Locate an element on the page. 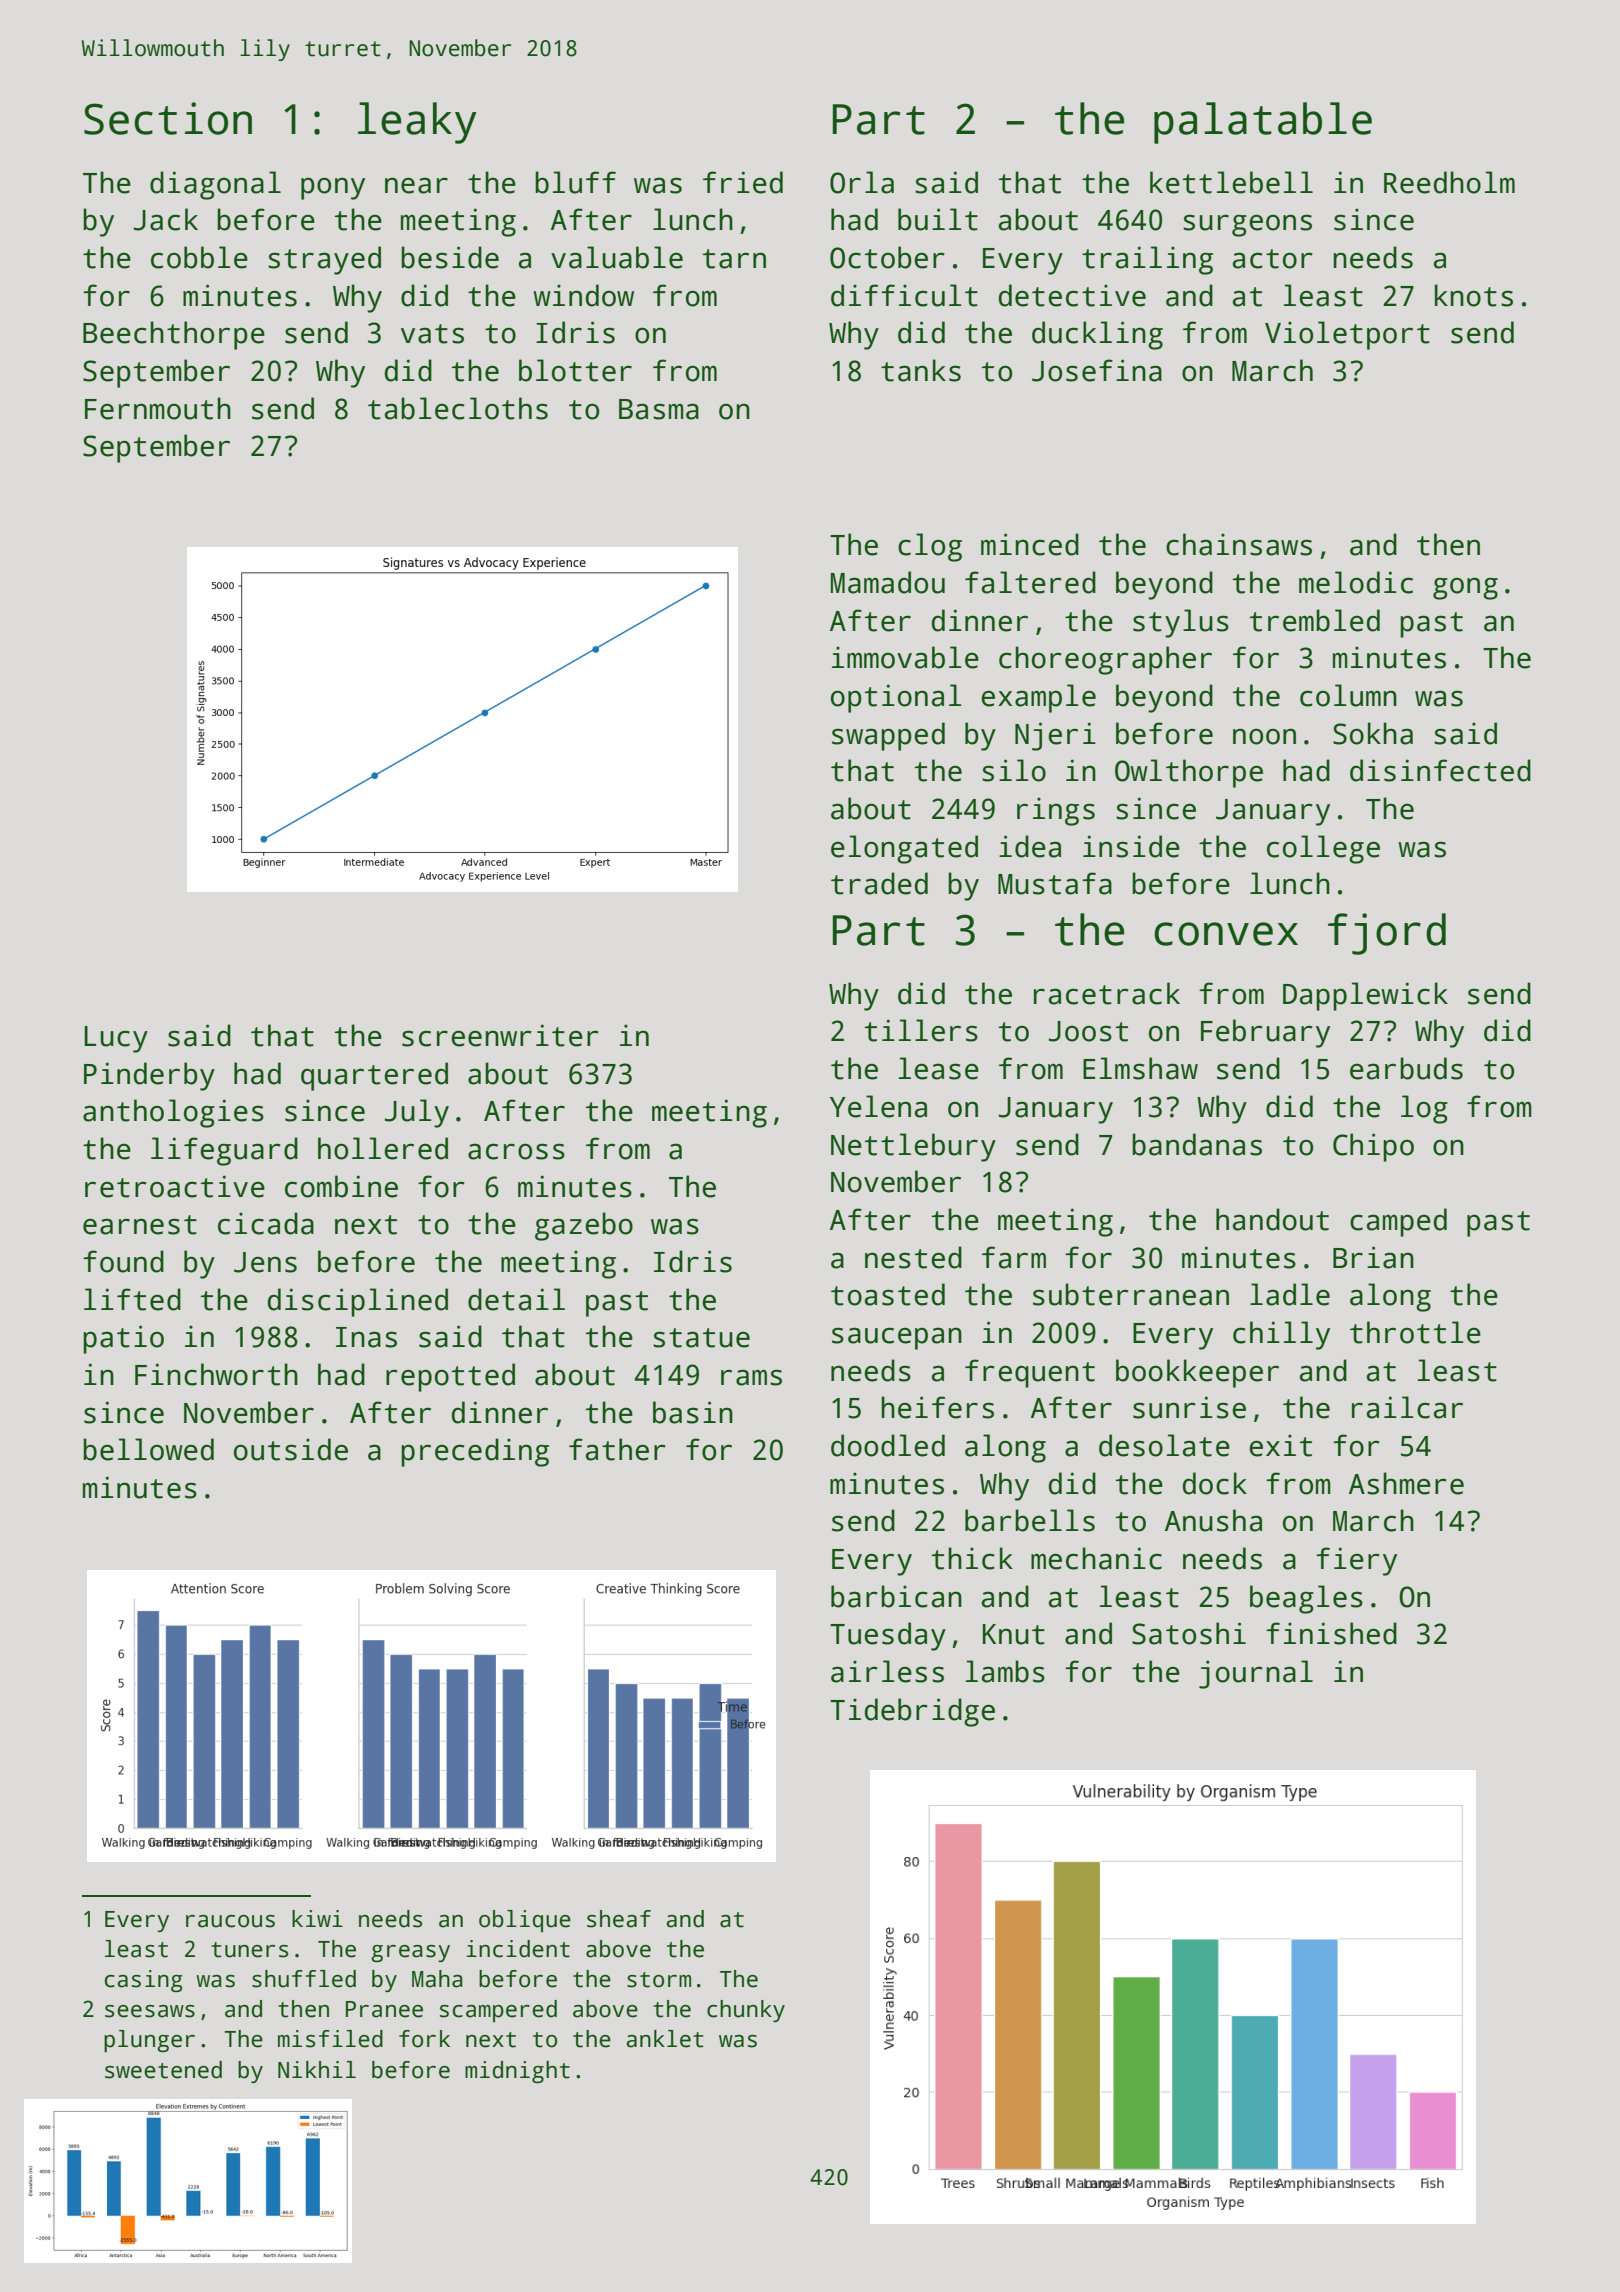 This document has width=1620, height=2292. Fernmouth is located at coordinates (158, 408).
